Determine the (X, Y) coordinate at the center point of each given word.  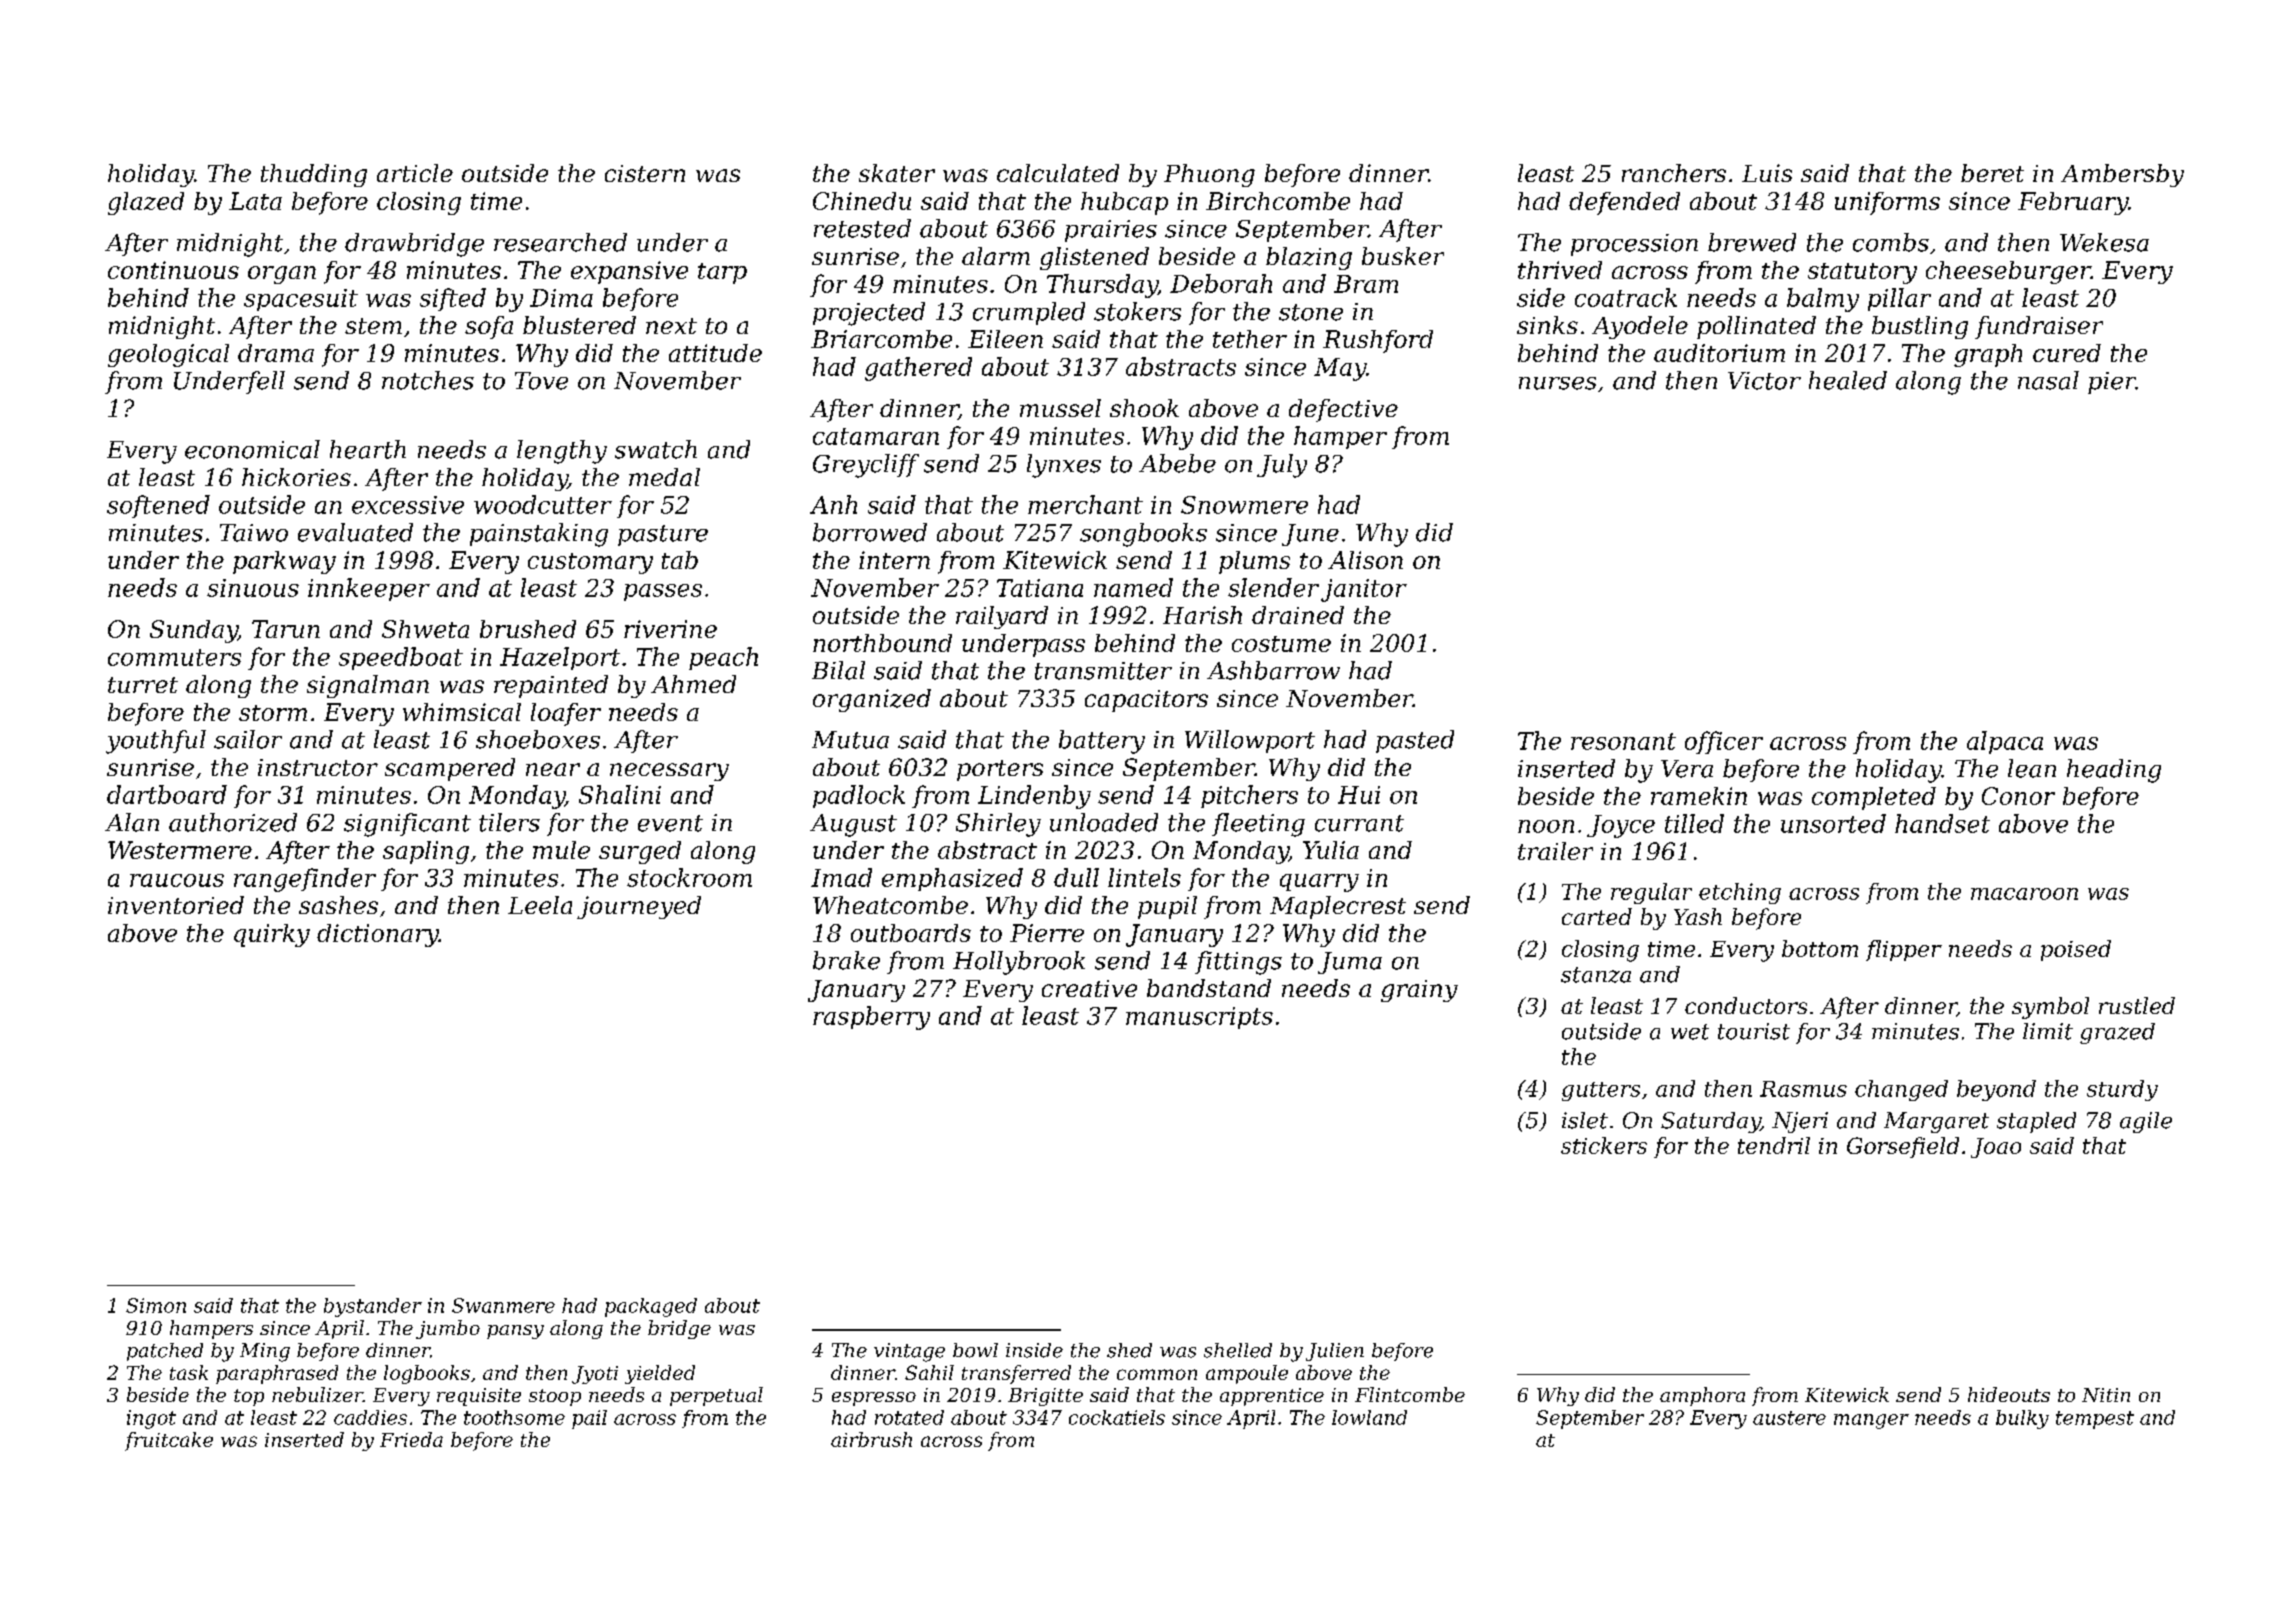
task (189, 1372)
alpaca (2005, 742)
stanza (1596, 975)
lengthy (562, 452)
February (2073, 203)
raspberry (871, 1018)
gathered (918, 369)
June (1310, 535)
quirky (272, 935)
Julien (1335, 1352)
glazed (146, 203)
